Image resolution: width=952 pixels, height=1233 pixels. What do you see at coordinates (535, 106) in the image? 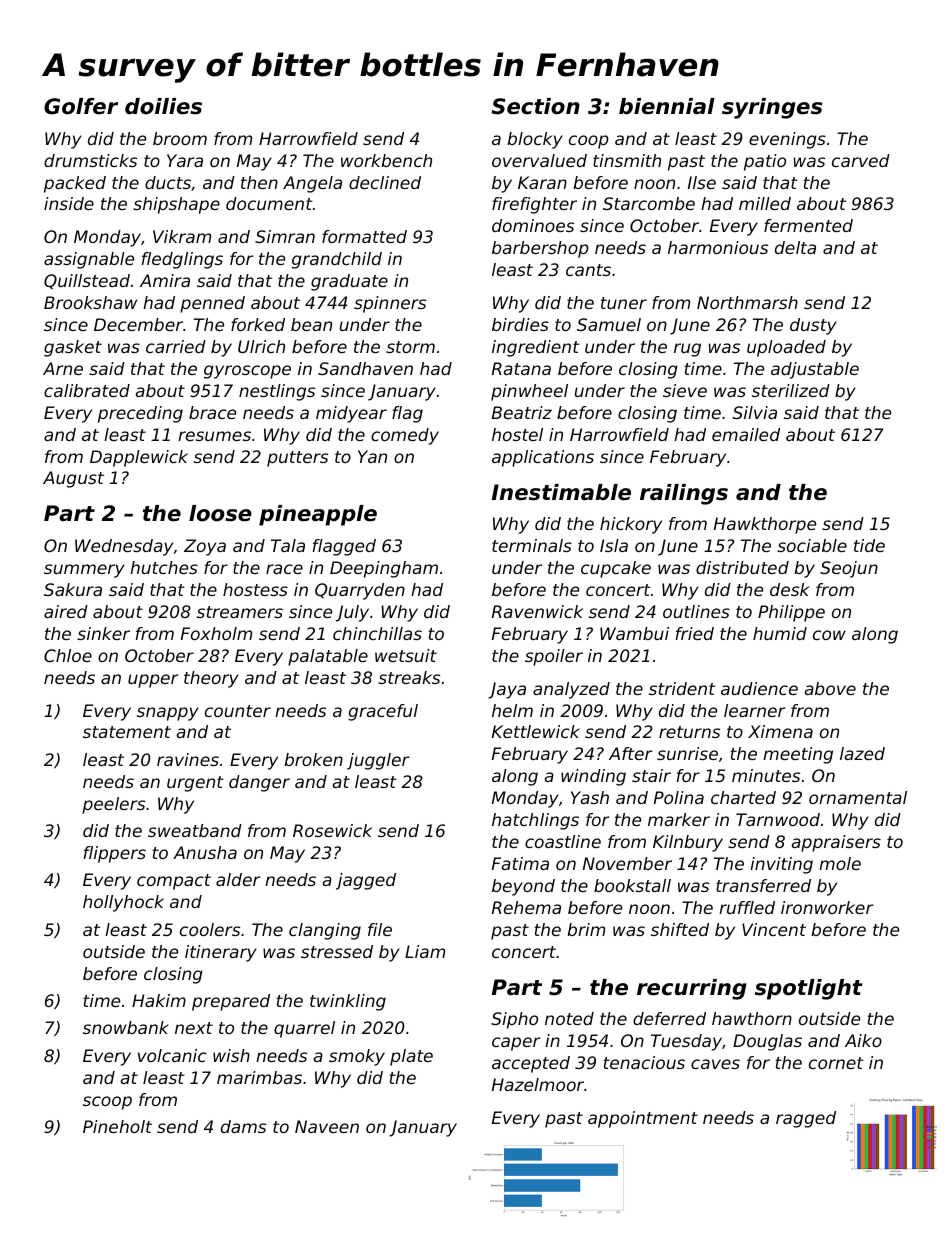
I see `Section` at bounding box center [535, 106].
